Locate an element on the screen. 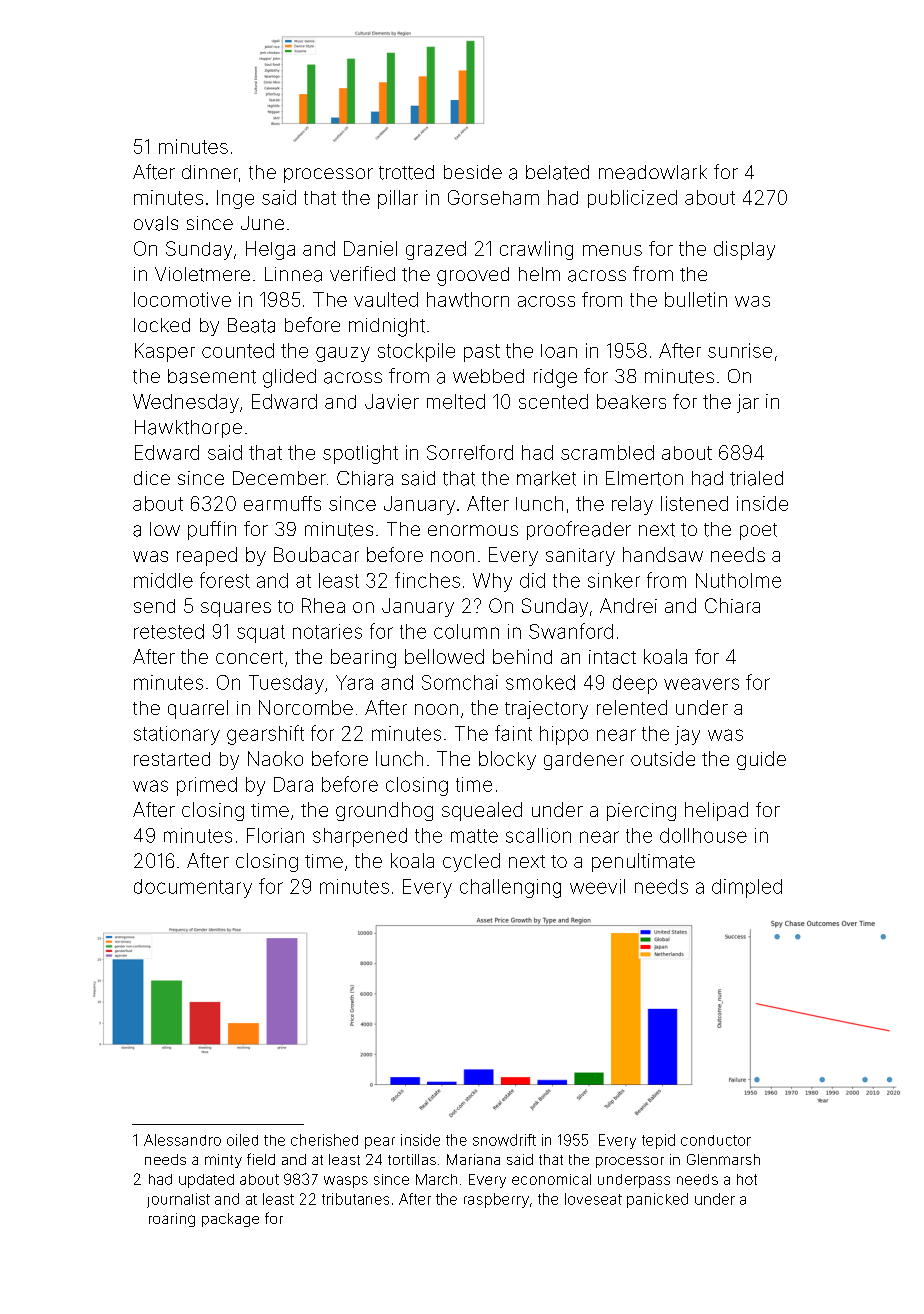  column is located at coordinates (466, 631).
